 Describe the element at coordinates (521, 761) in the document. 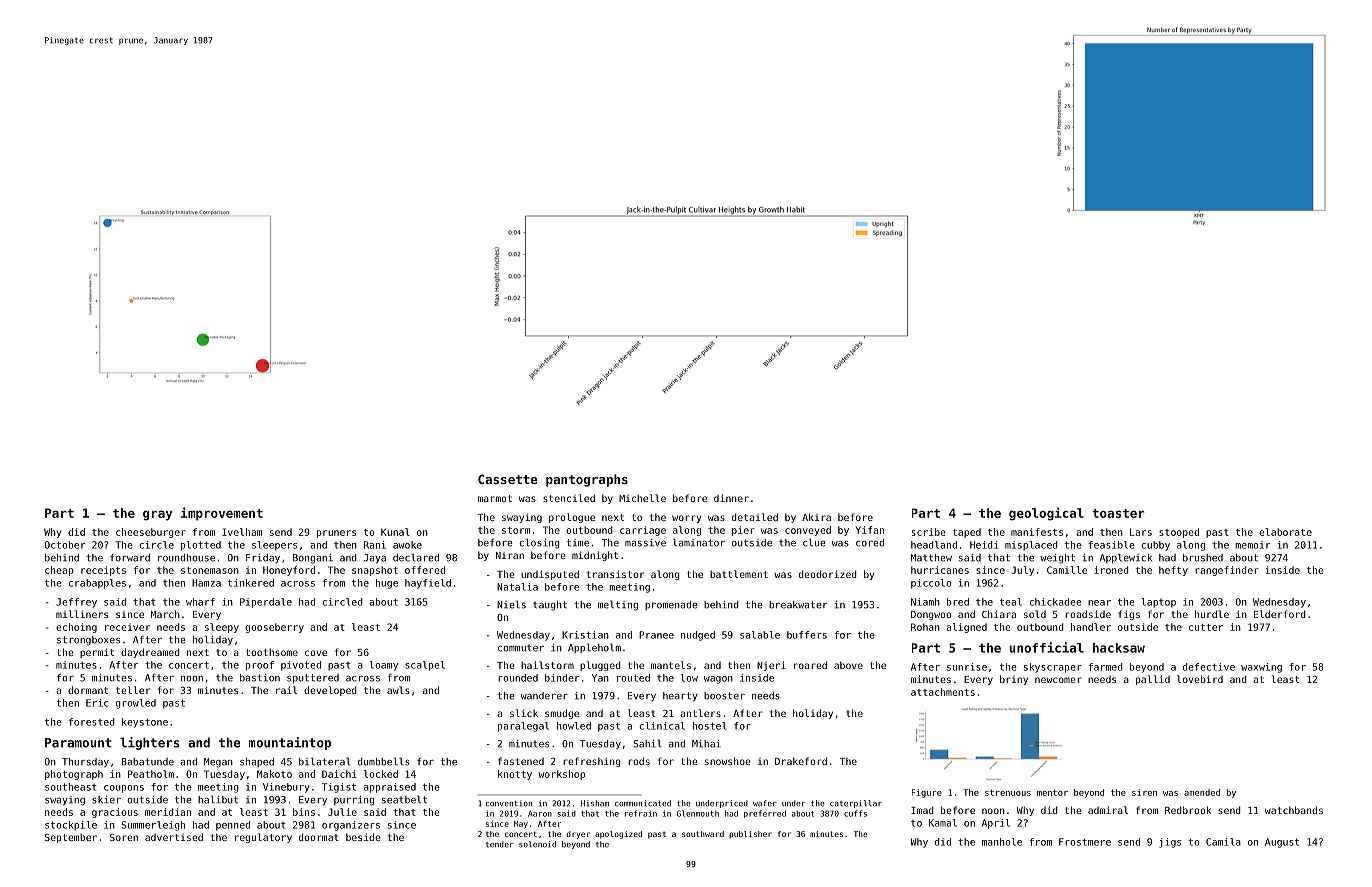

I see `fastened` at that location.
